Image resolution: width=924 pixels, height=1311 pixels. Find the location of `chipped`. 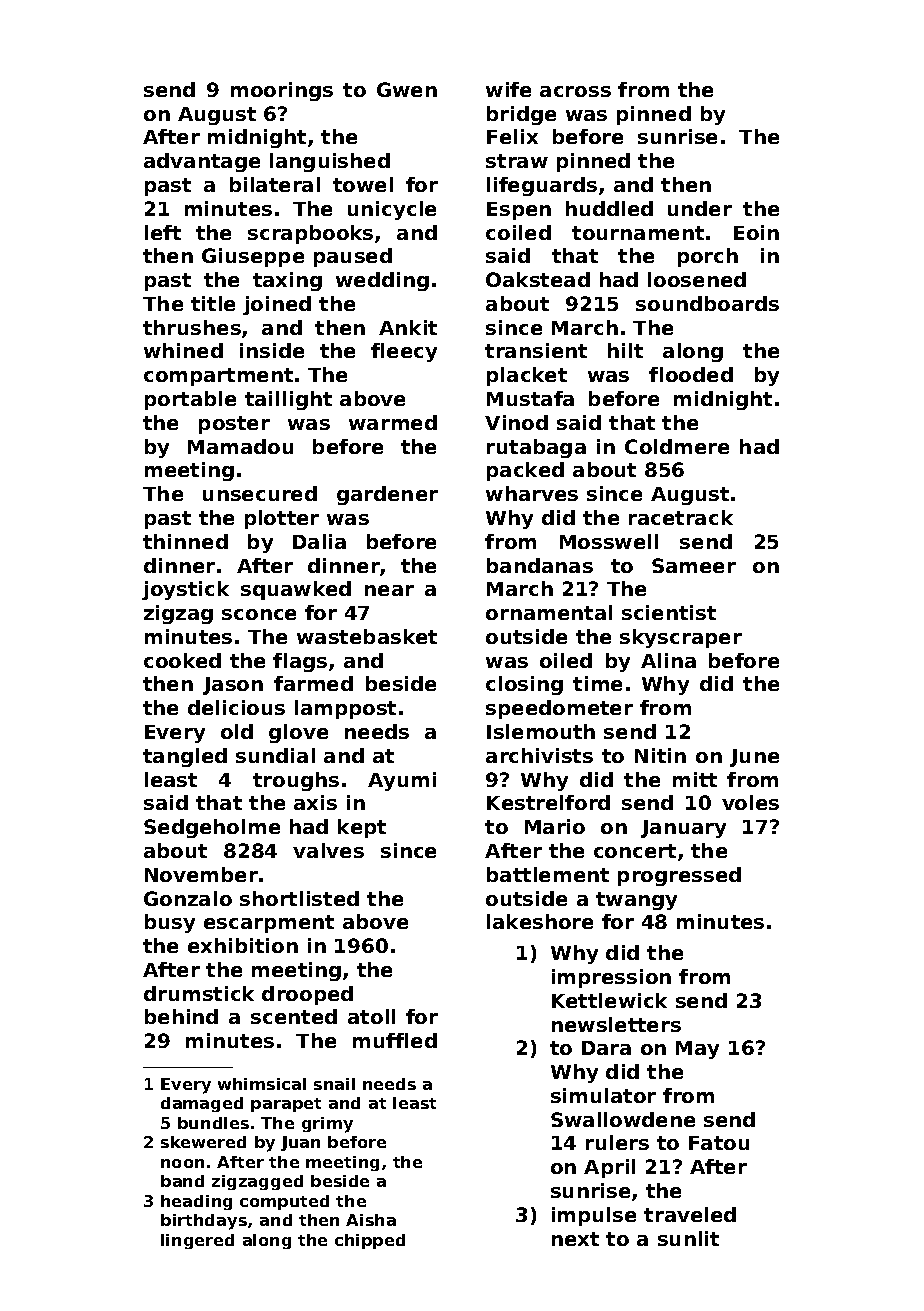

chipped is located at coordinates (370, 1241).
